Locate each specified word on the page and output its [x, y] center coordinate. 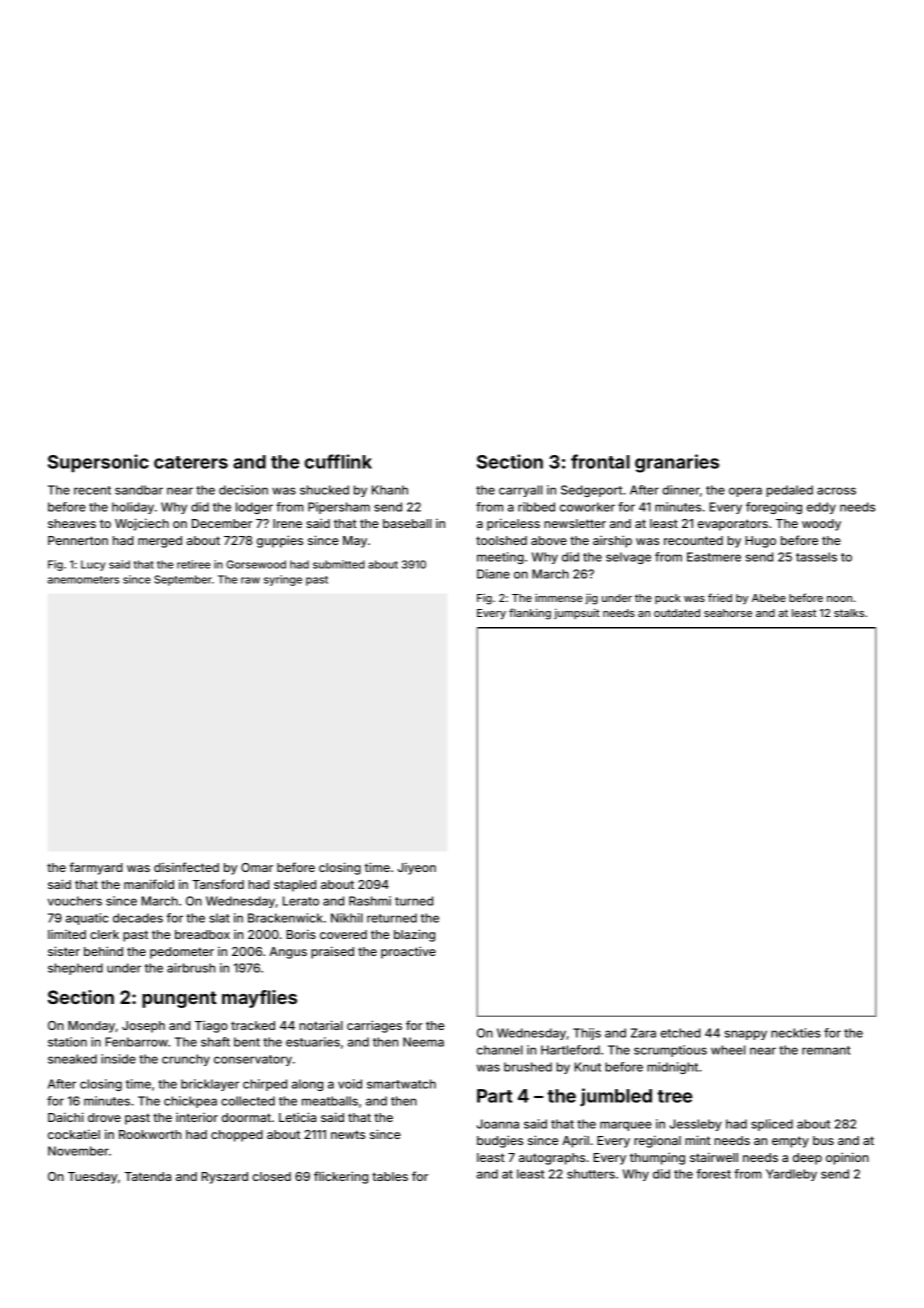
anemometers [83, 580]
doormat [246, 1117]
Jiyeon [417, 869]
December [222, 523]
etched [680, 1033]
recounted [693, 540]
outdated [677, 613]
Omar [257, 867]
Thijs [587, 1034]
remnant [826, 1050]
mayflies [259, 999]
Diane [493, 574]
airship [612, 541]
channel [500, 1050]
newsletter [575, 523]
